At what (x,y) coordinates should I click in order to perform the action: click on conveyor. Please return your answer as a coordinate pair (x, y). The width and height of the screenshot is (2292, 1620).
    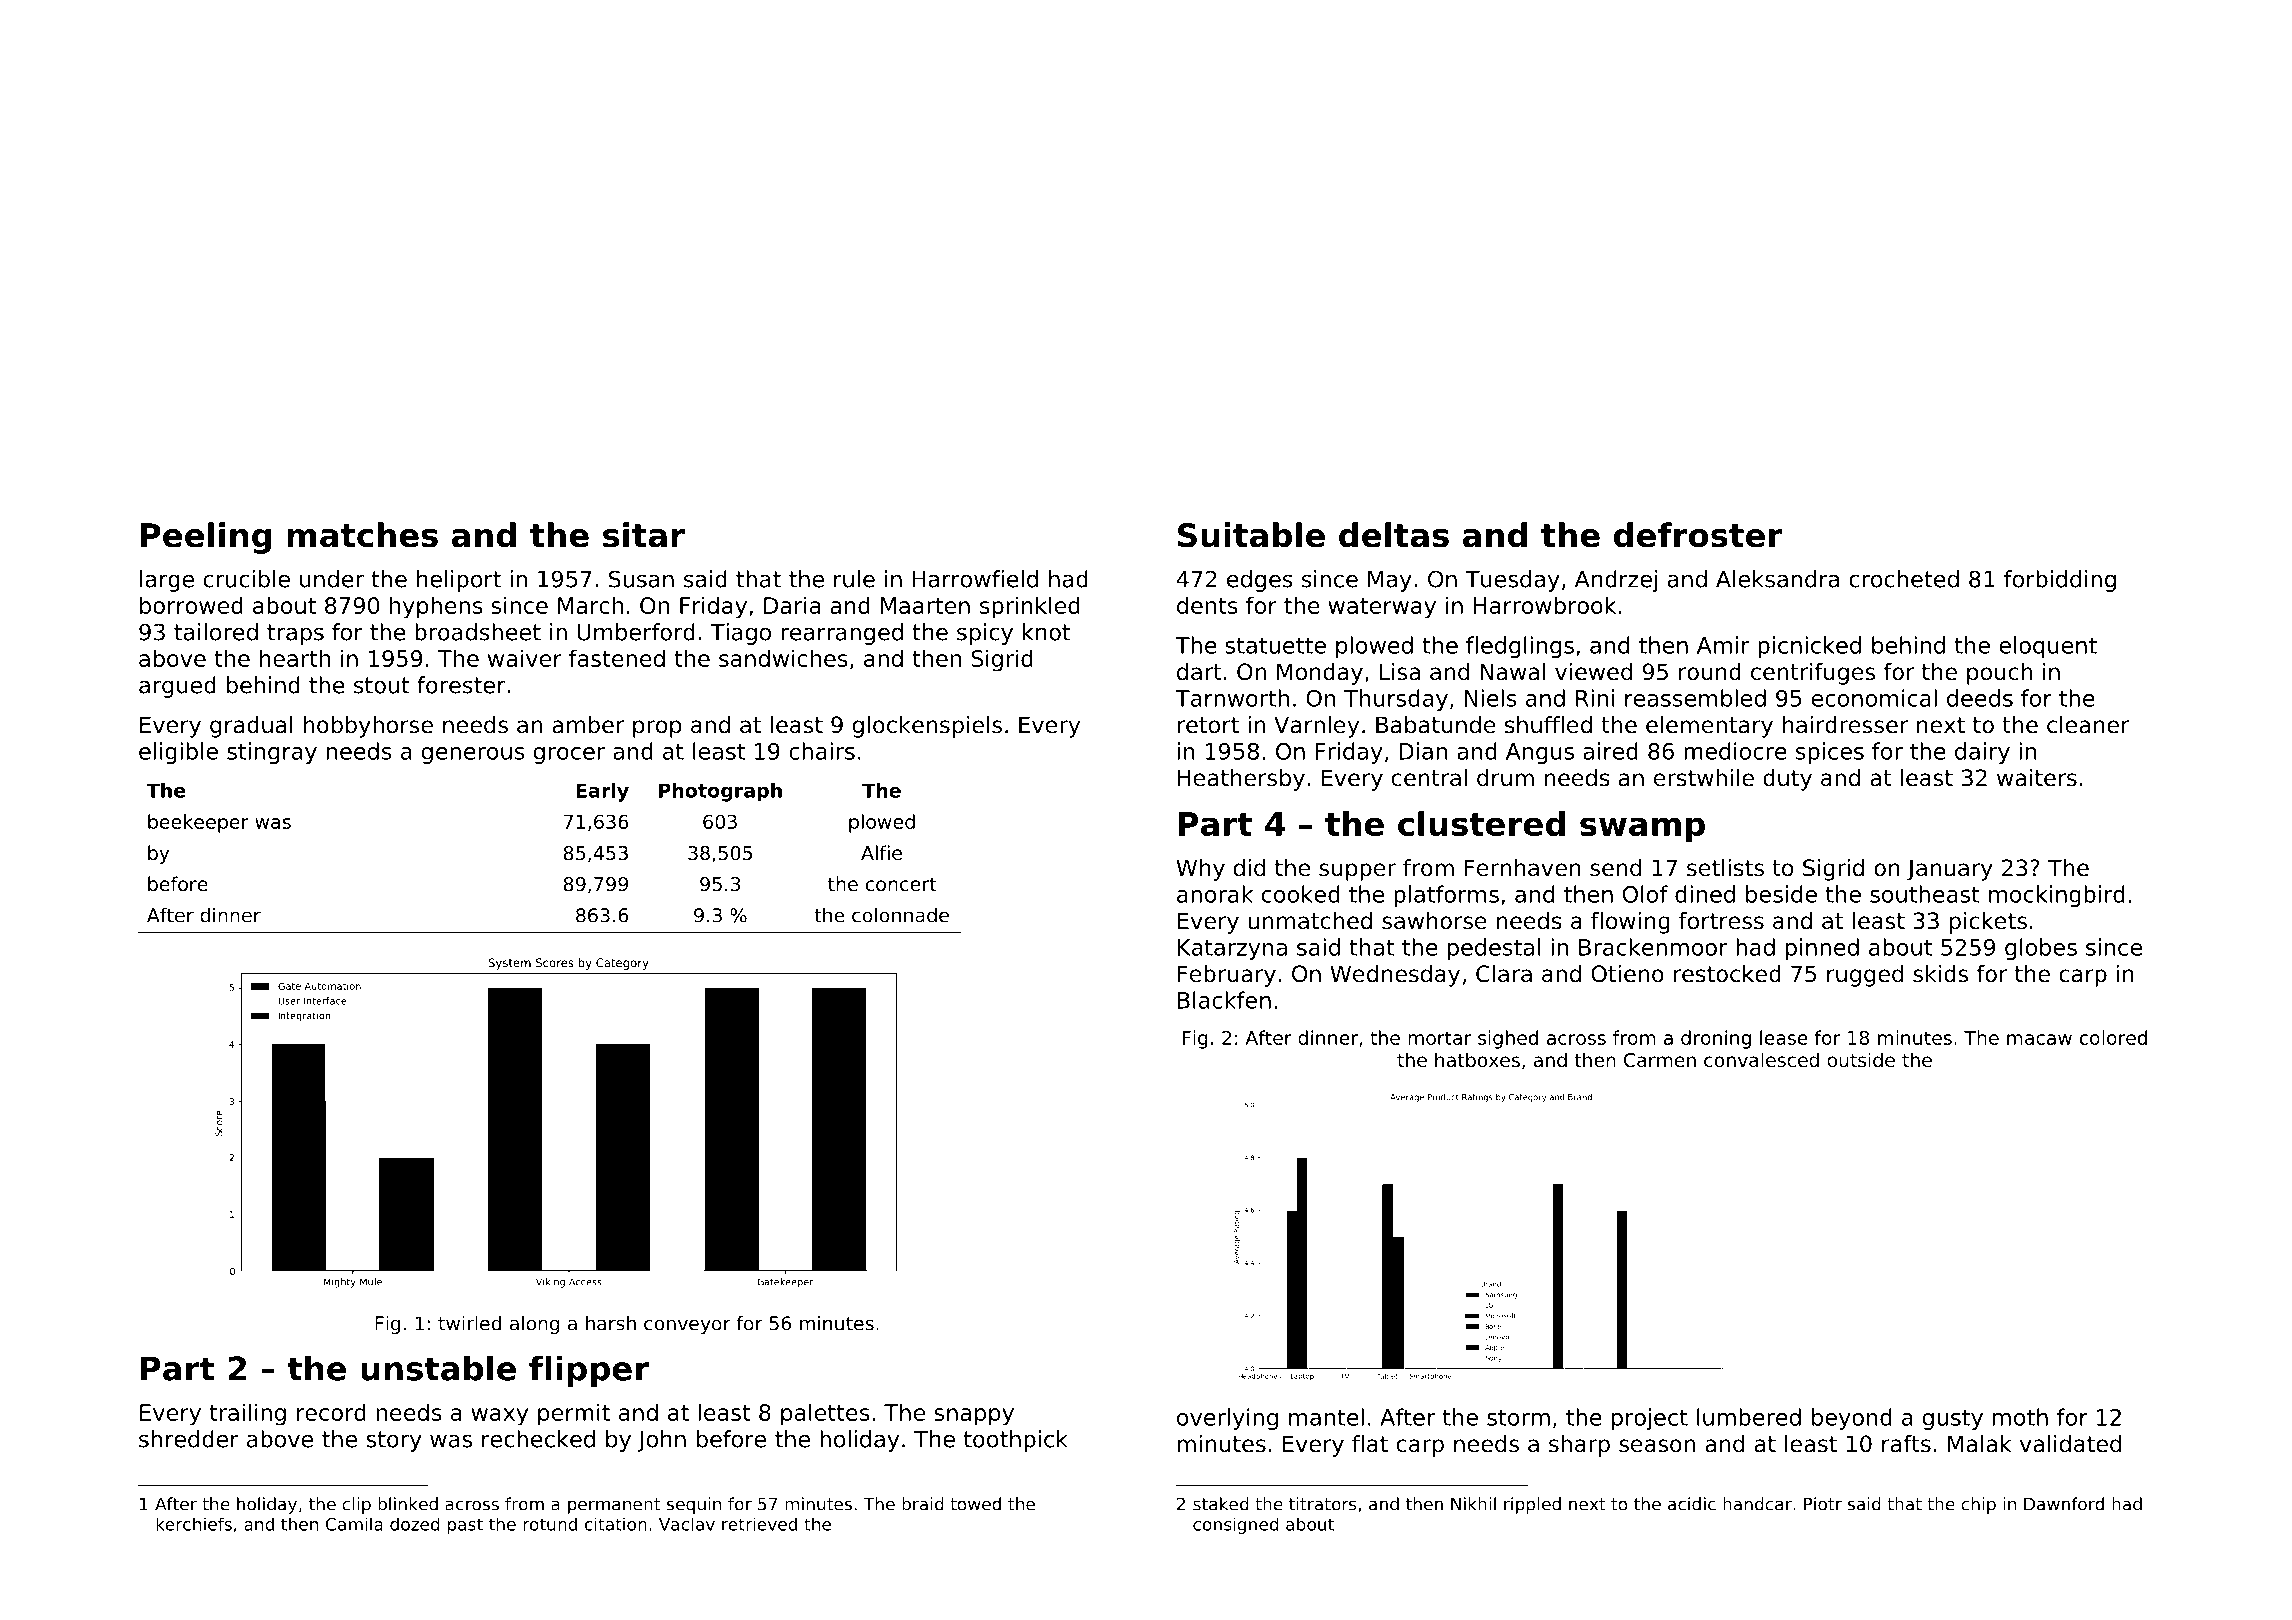
    Looking at the image, I should click on (687, 1326).
